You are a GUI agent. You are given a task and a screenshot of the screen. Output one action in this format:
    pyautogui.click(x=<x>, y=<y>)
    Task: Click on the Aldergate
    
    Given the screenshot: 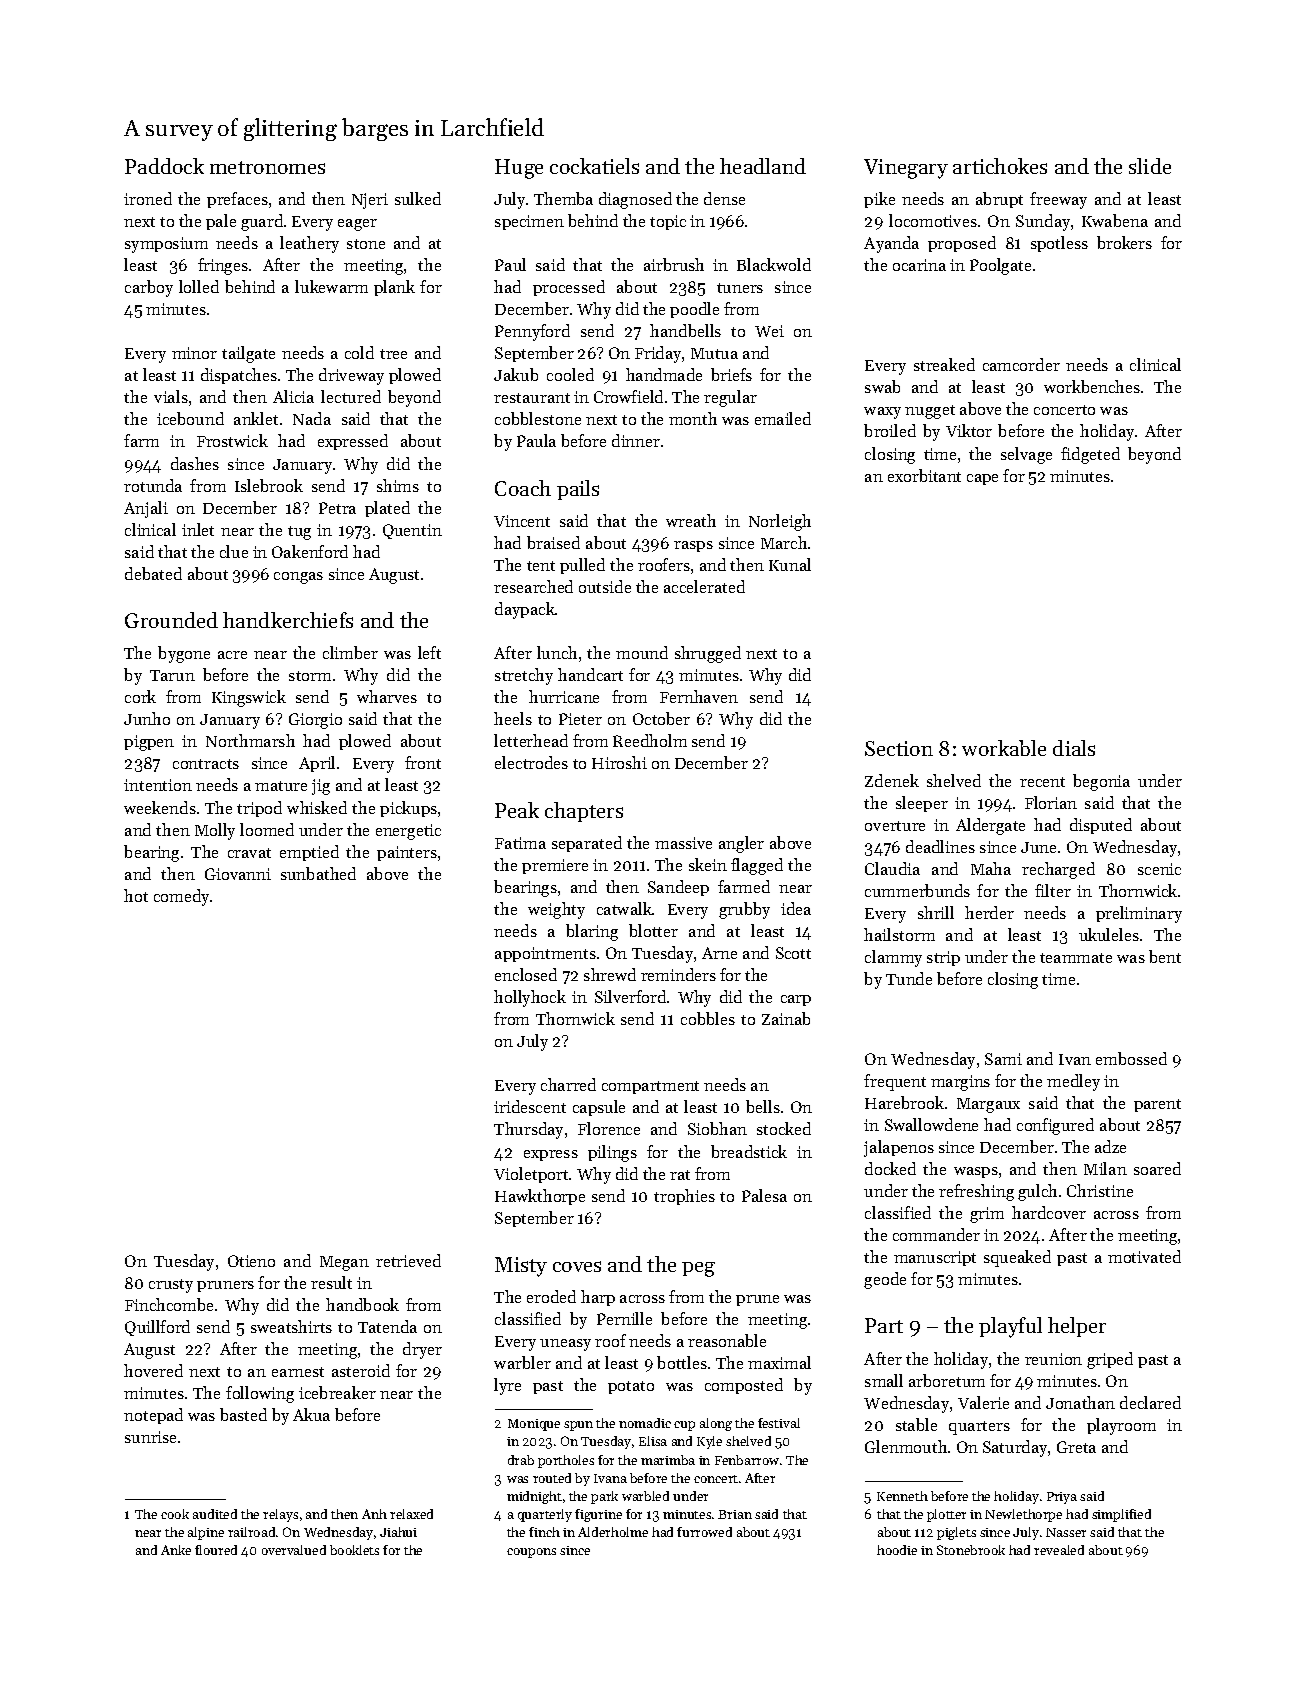 What is the action you would take?
    pyautogui.click(x=990, y=826)
